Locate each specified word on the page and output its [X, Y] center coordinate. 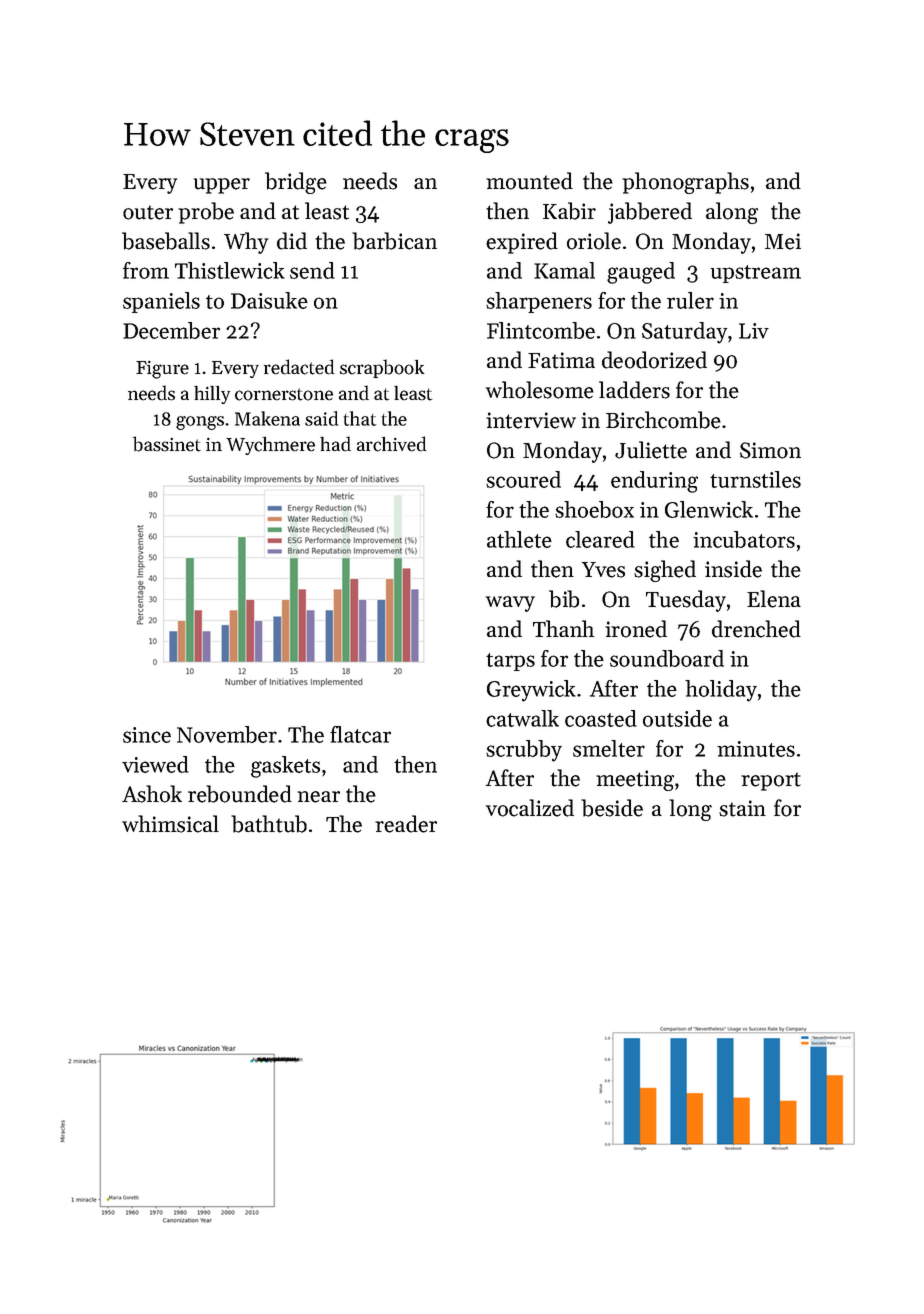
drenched [756, 629]
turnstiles [755, 479]
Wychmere [270, 445]
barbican [394, 241]
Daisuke [269, 300]
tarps [510, 662]
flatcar [360, 734]
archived [391, 444]
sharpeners [539, 302]
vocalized [530, 808]
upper [222, 186]
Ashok [152, 794]
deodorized [654, 360]
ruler [690, 300]
